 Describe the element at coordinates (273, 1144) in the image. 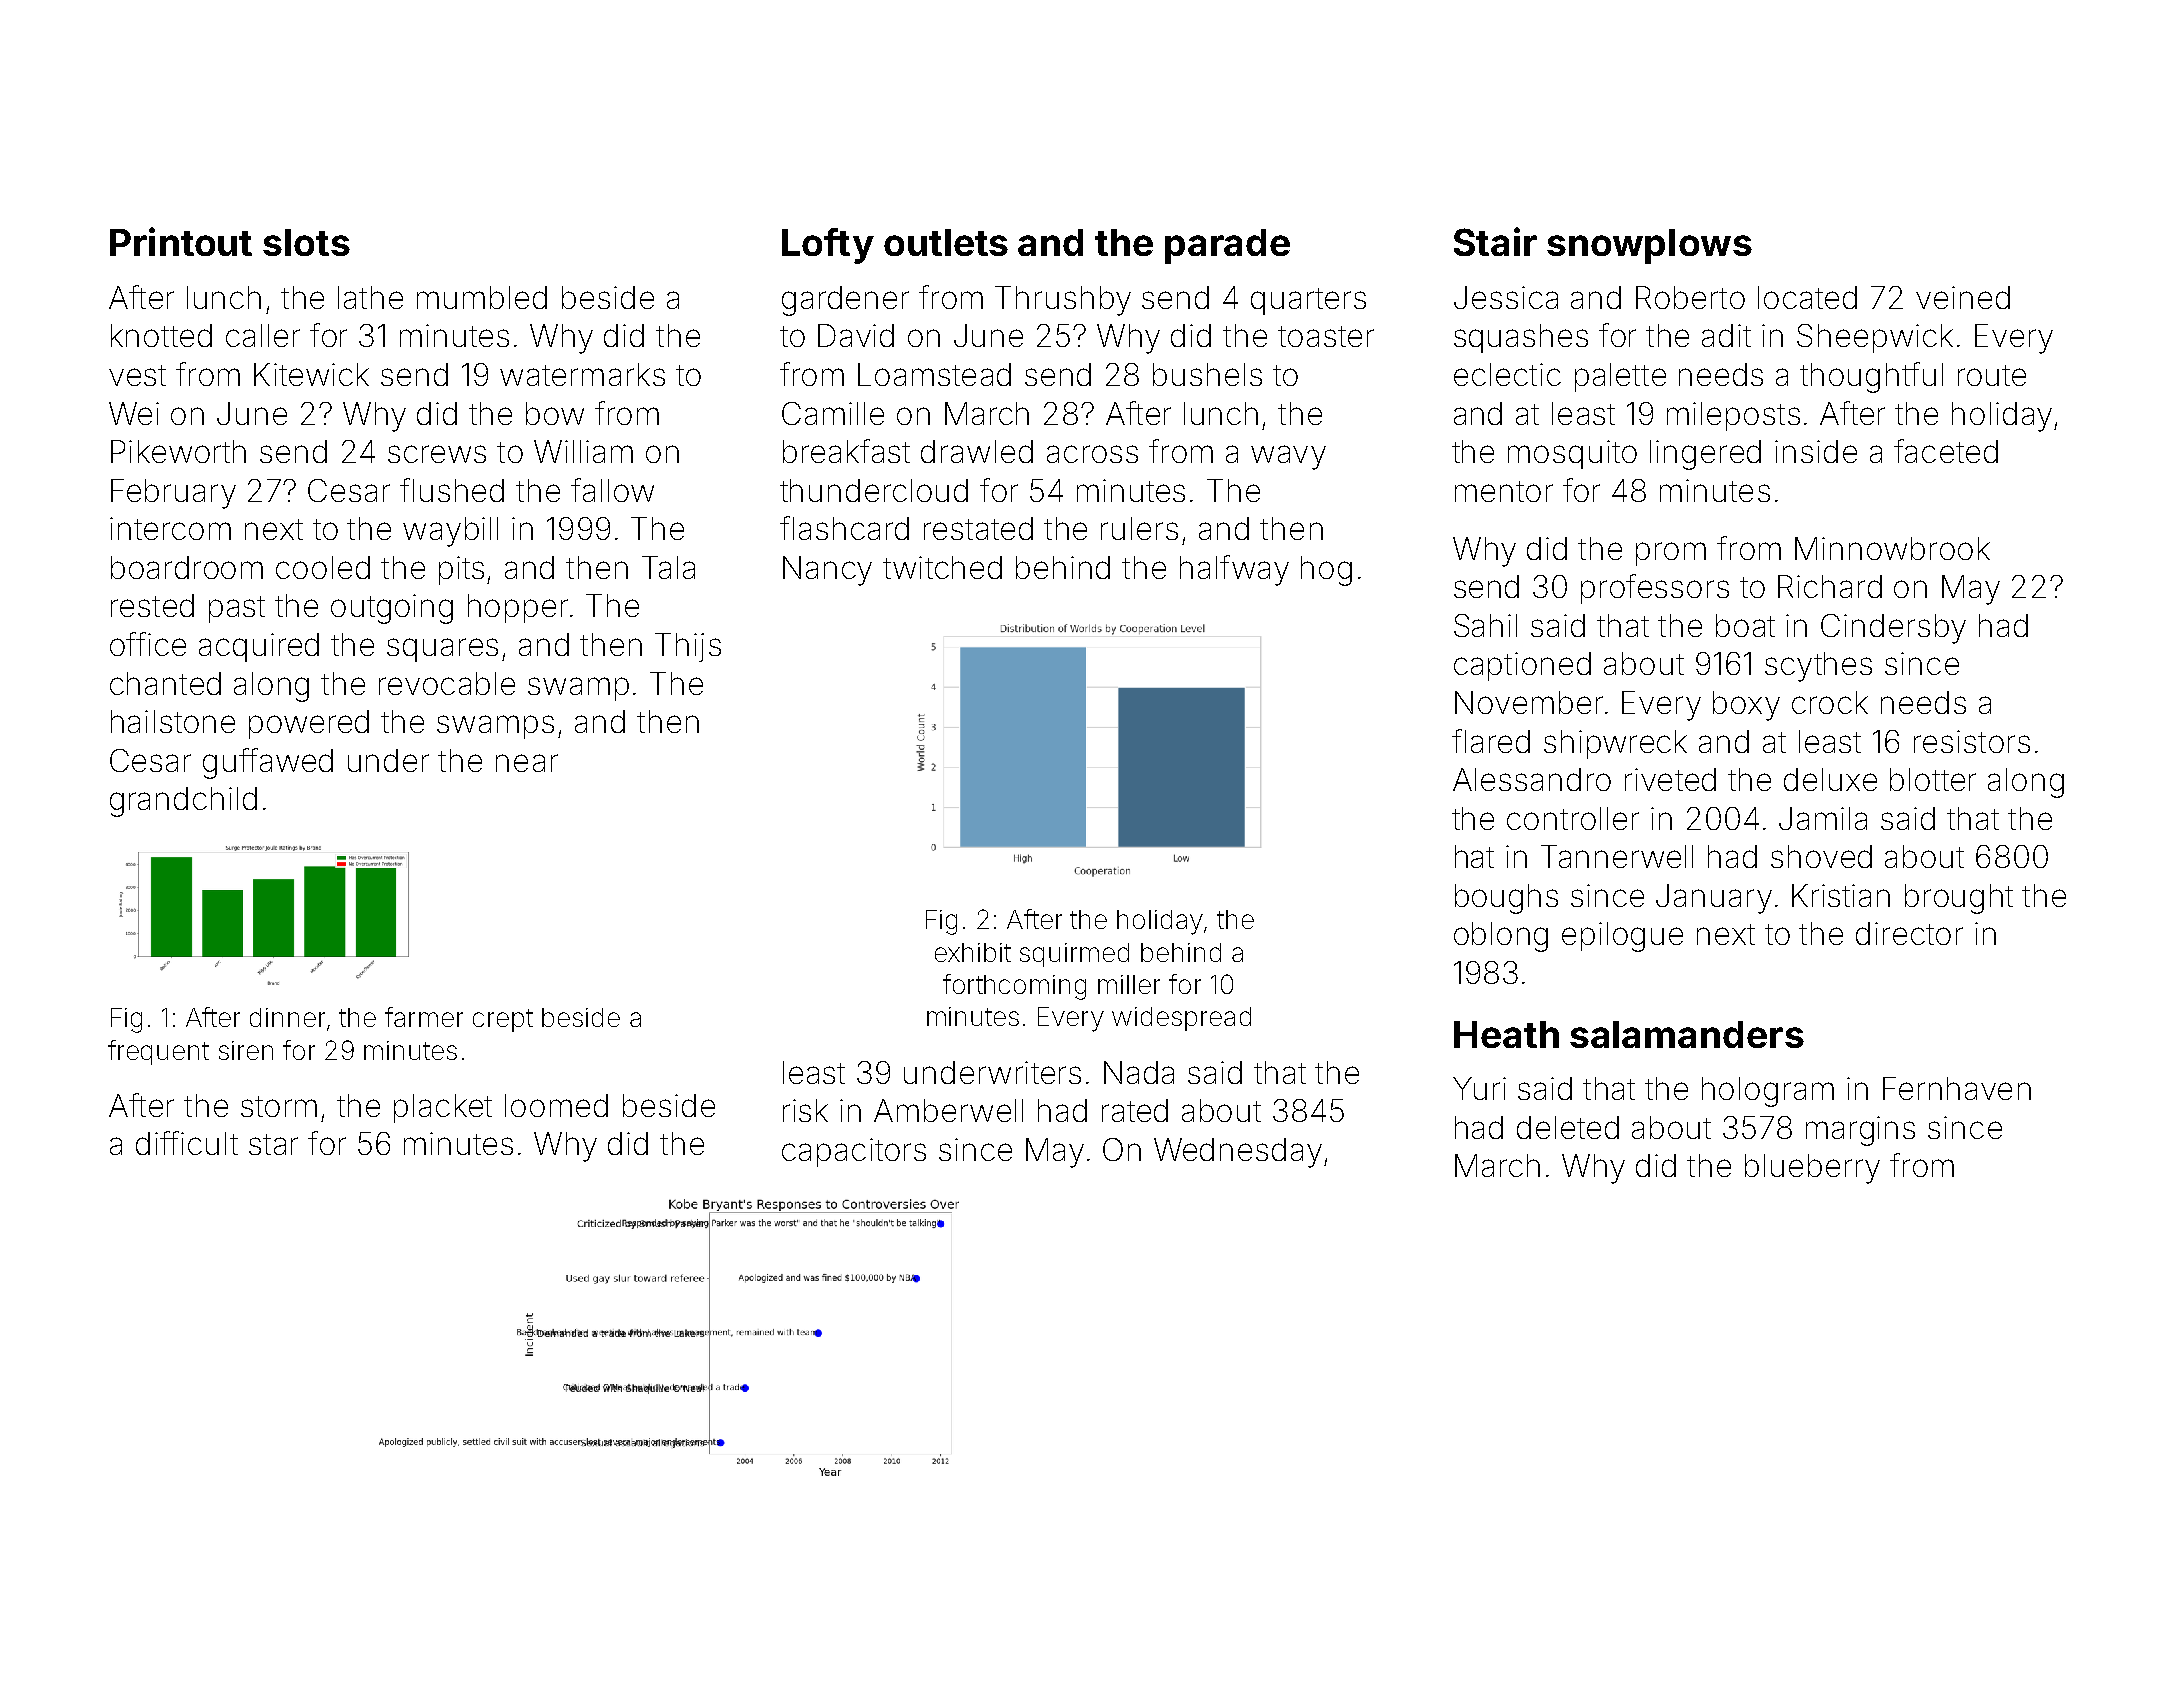

I see `star` at that location.
